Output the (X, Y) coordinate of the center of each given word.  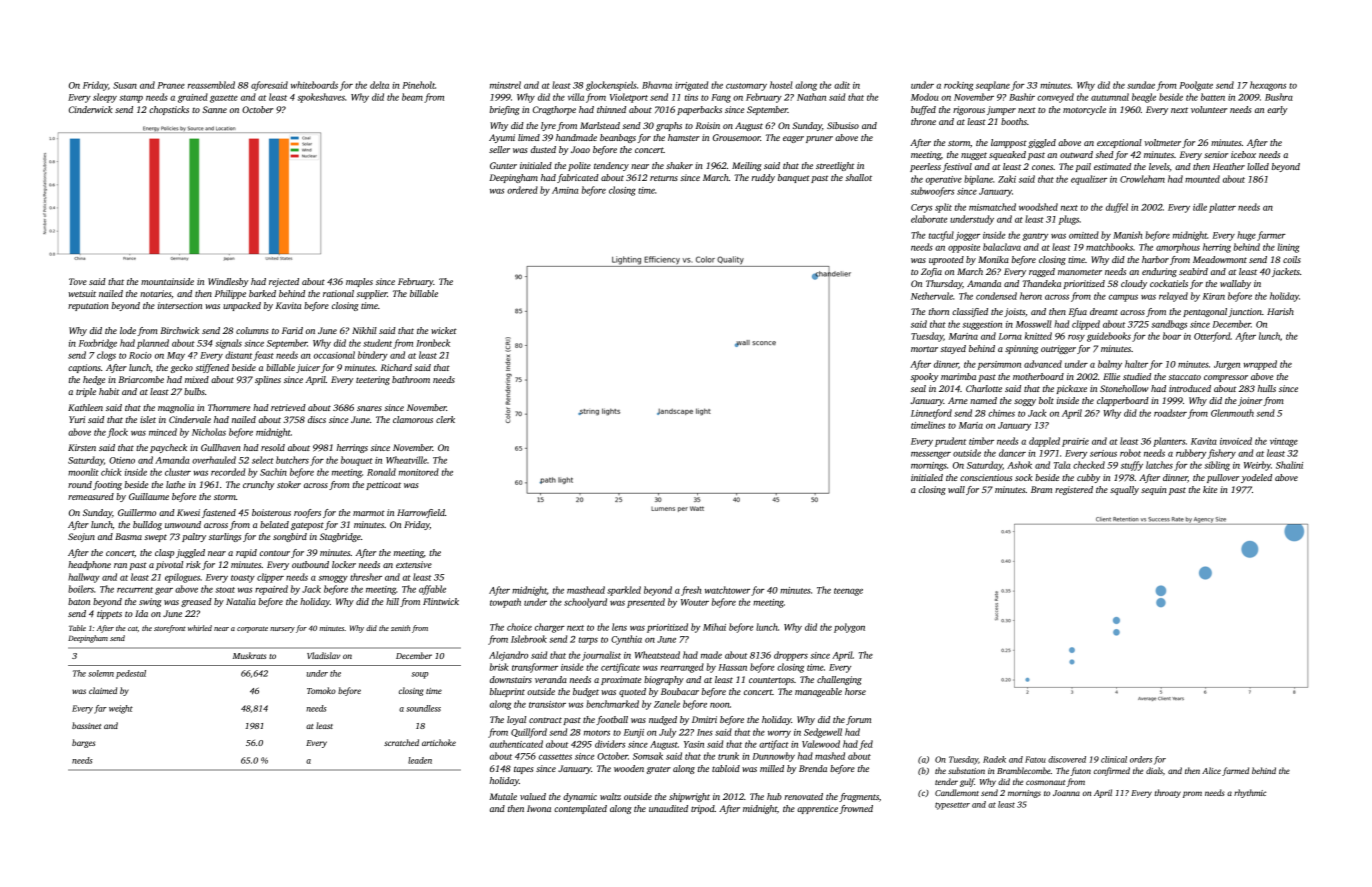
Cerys (921, 208)
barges (83, 743)
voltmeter (1162, 142)
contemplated (580, 809)
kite (1210, 489)
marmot (369, 513)
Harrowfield (421, 513)
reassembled (211, 85)
